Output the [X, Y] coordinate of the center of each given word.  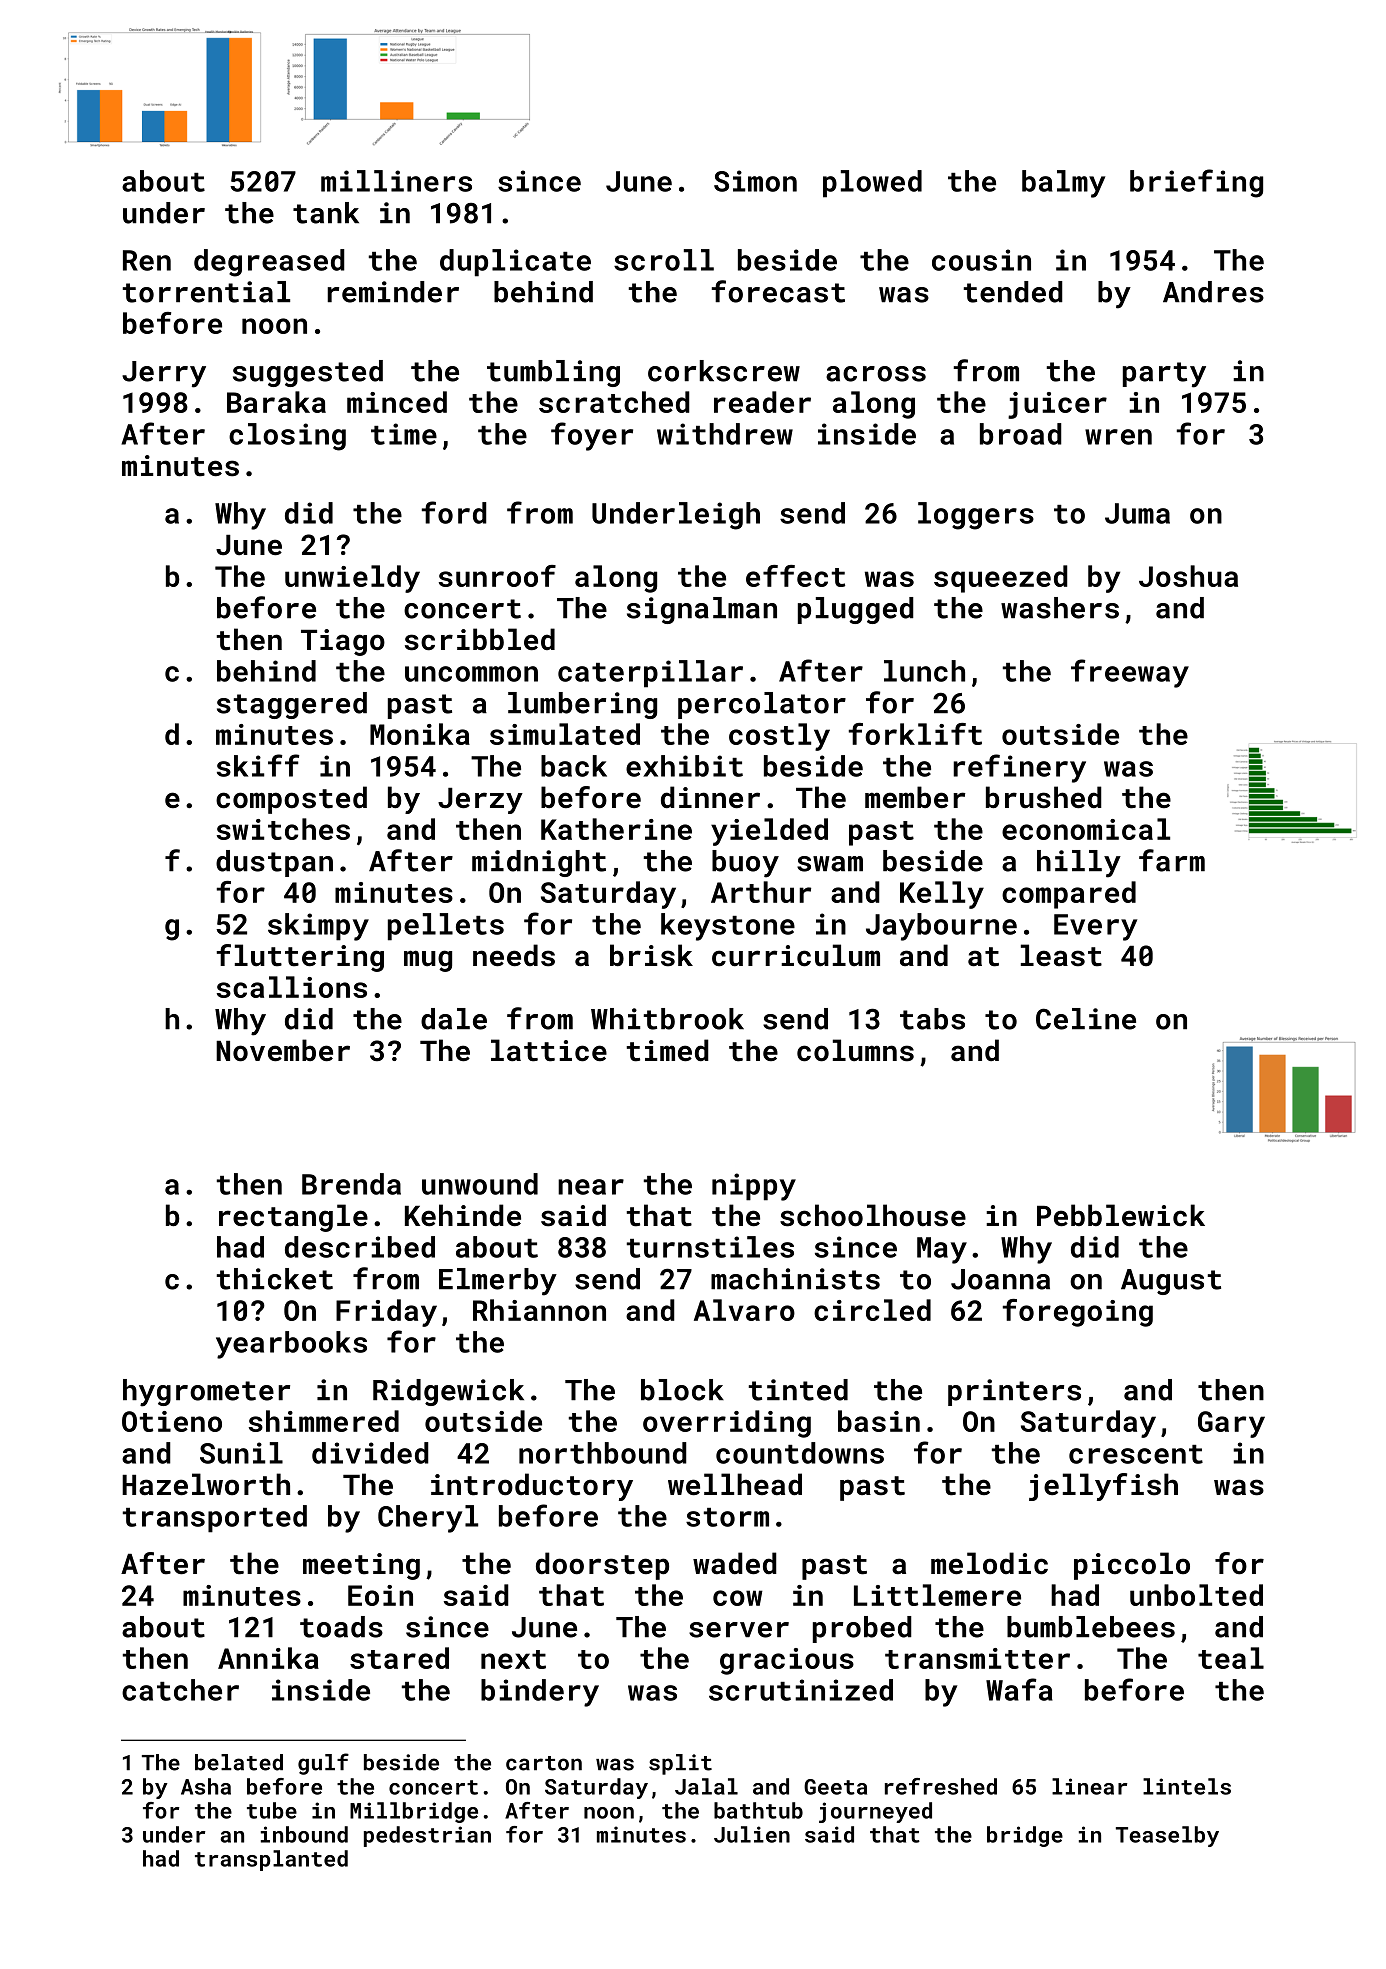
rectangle [293, 1218]
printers [1014, 1392]
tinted [798, 1390]
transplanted [271, 1860]
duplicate [515, 263]
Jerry [164, 374]
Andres [1213, 292]
